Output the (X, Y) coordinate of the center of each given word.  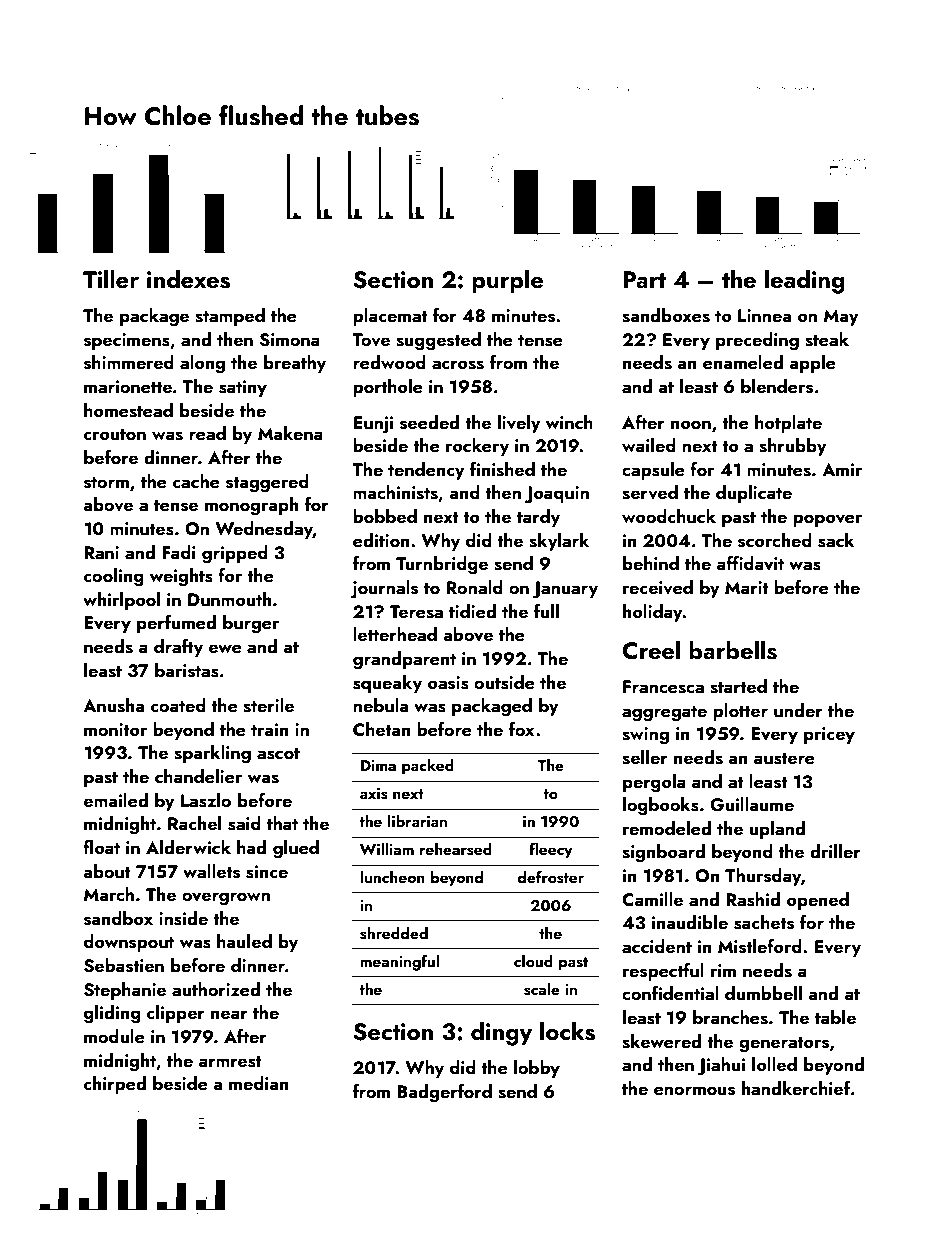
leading (804, 281)
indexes (188, 279)
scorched (775, 540)
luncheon (392, 877)
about (107, 871)
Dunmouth (229, 599)
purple (507, 281)
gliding (112, 1014)
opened (818, 901)
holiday (653, 613)
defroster (550, 877)
